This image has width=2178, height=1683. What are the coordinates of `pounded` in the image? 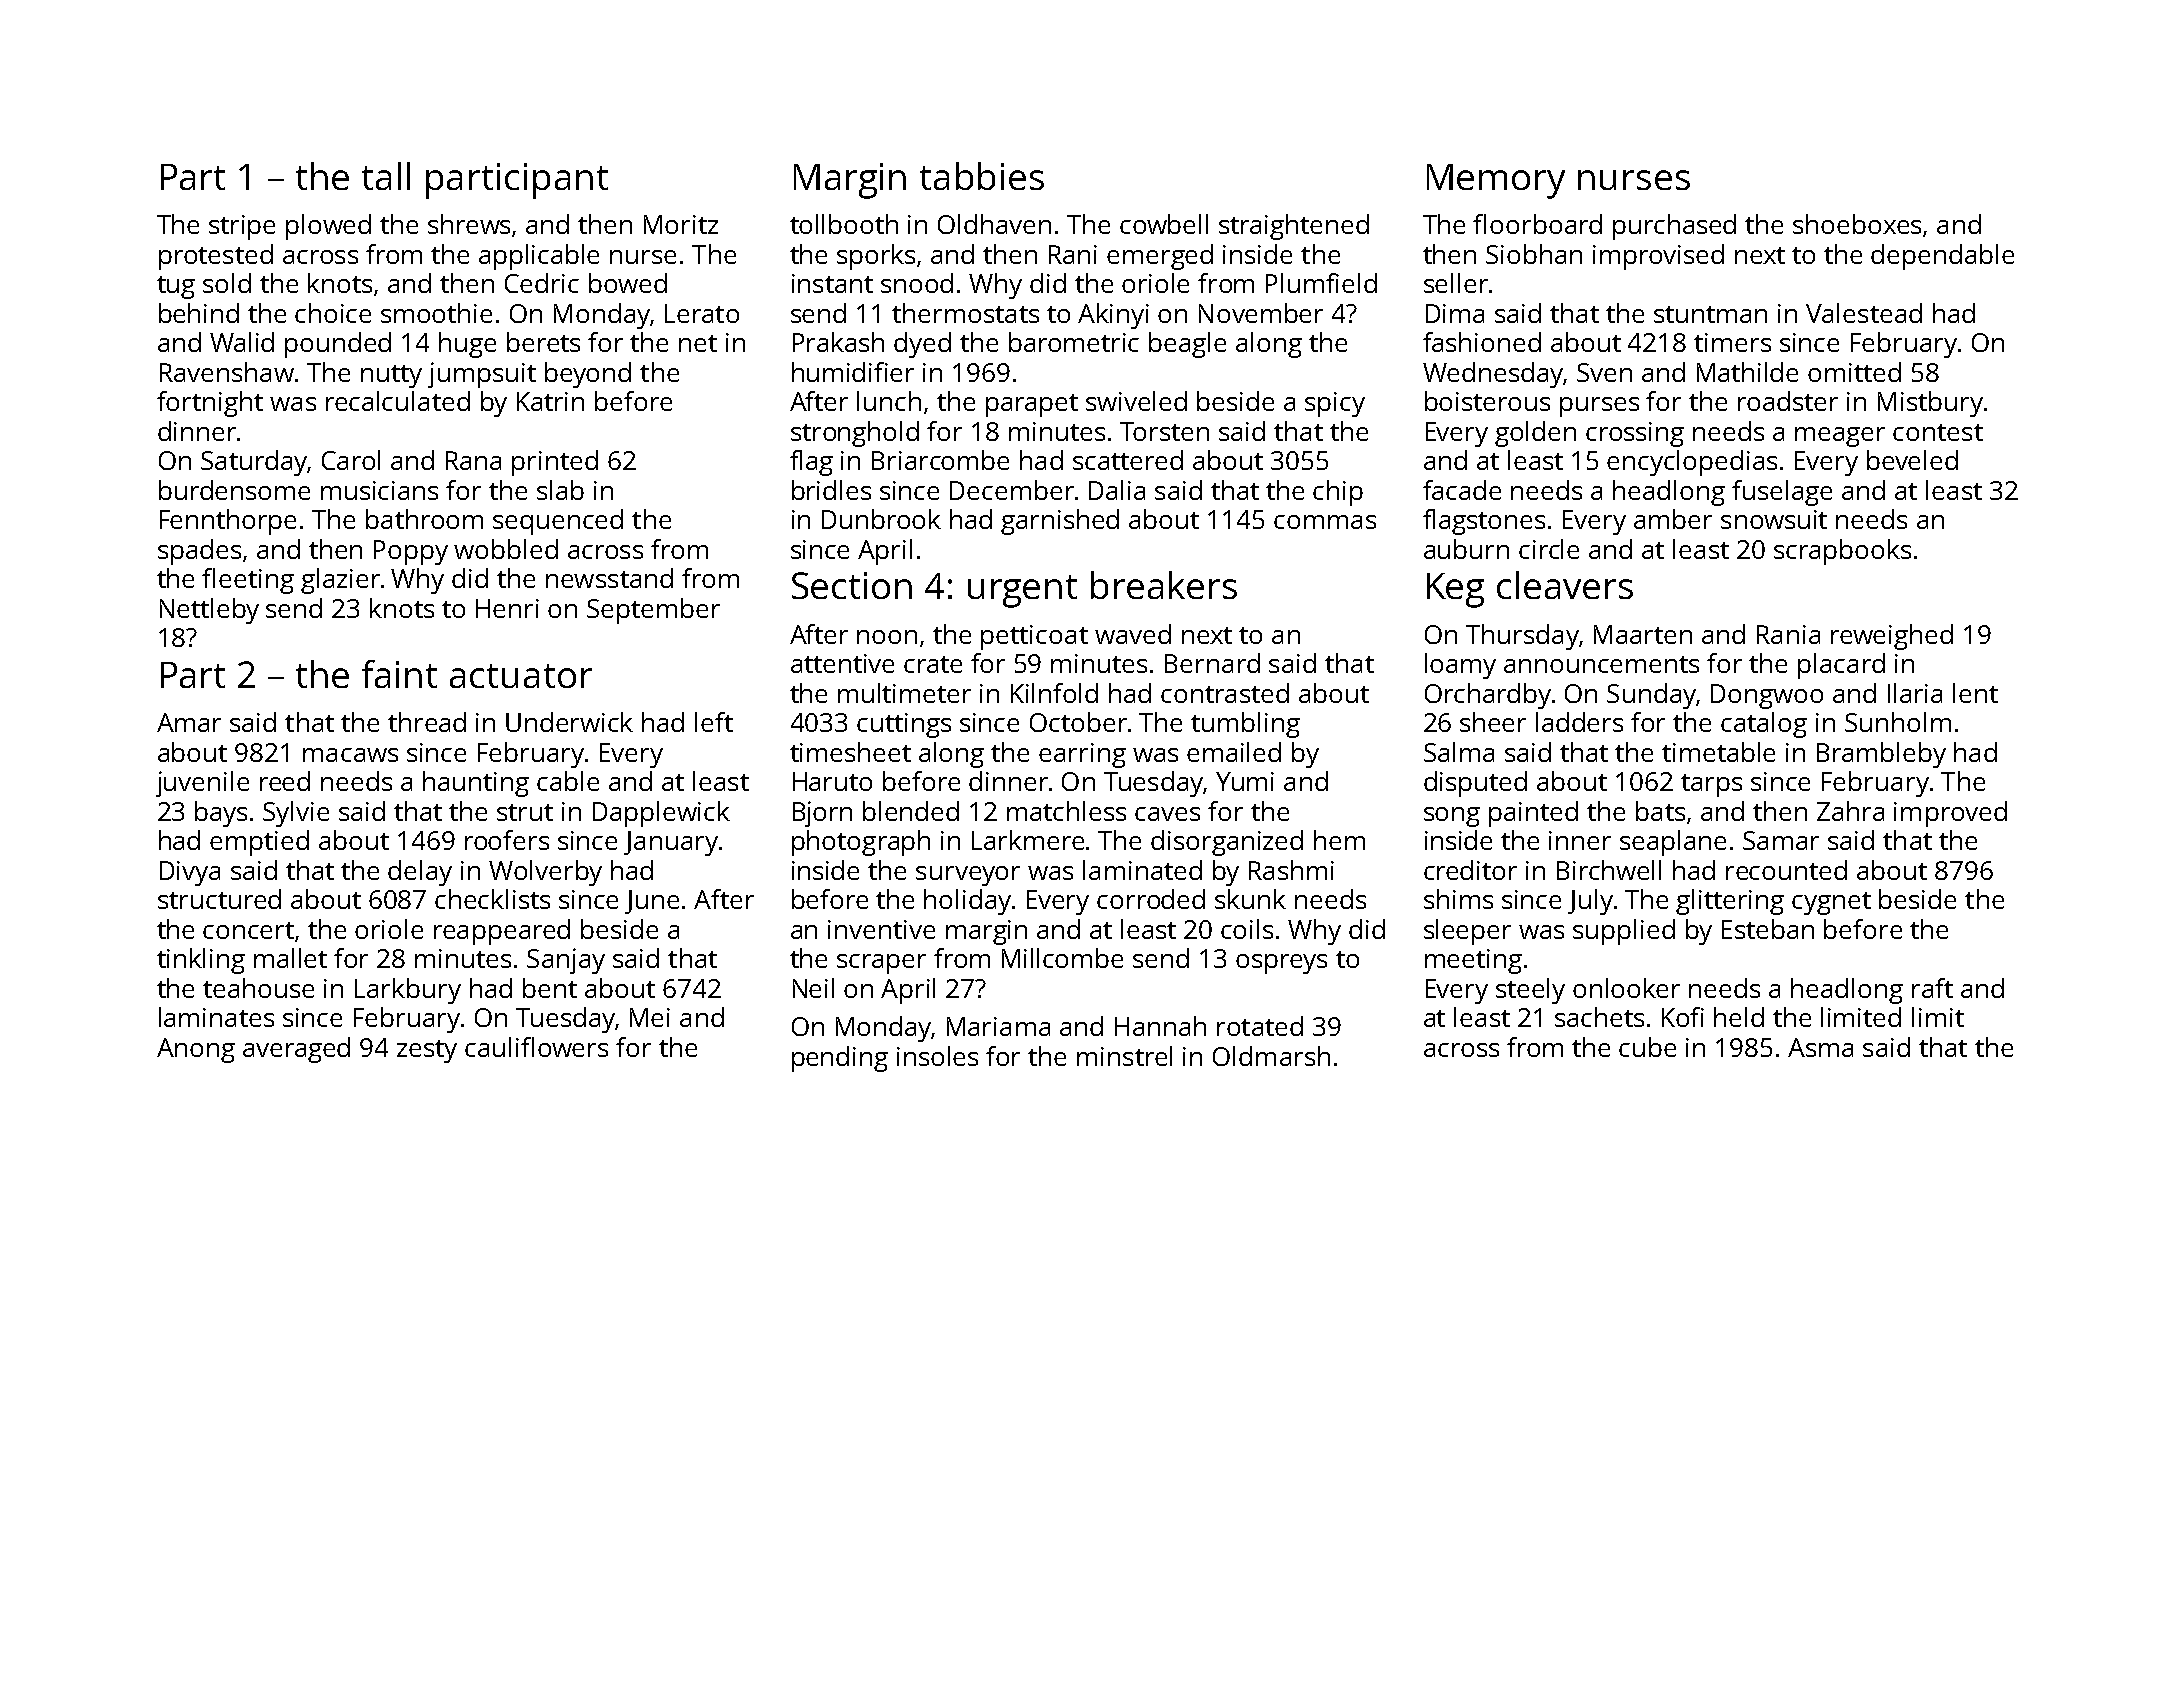 It's located at (338, 345).
